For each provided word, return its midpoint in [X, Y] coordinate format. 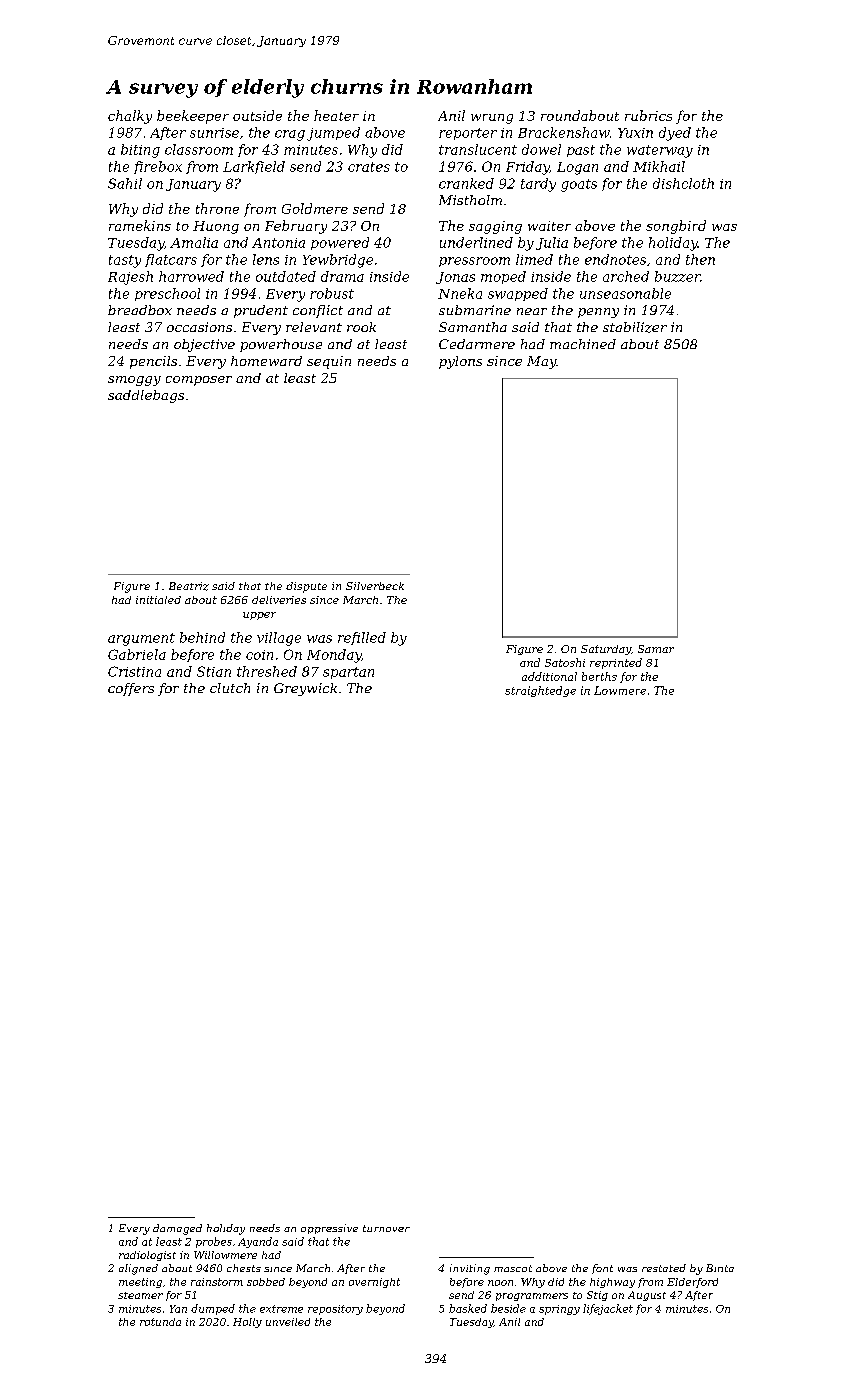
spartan [348, 673]
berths [599, 676]
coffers [131, 689]
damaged [177, 1229]
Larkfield [254, 167]
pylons [460, 362]
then [700, 259]
